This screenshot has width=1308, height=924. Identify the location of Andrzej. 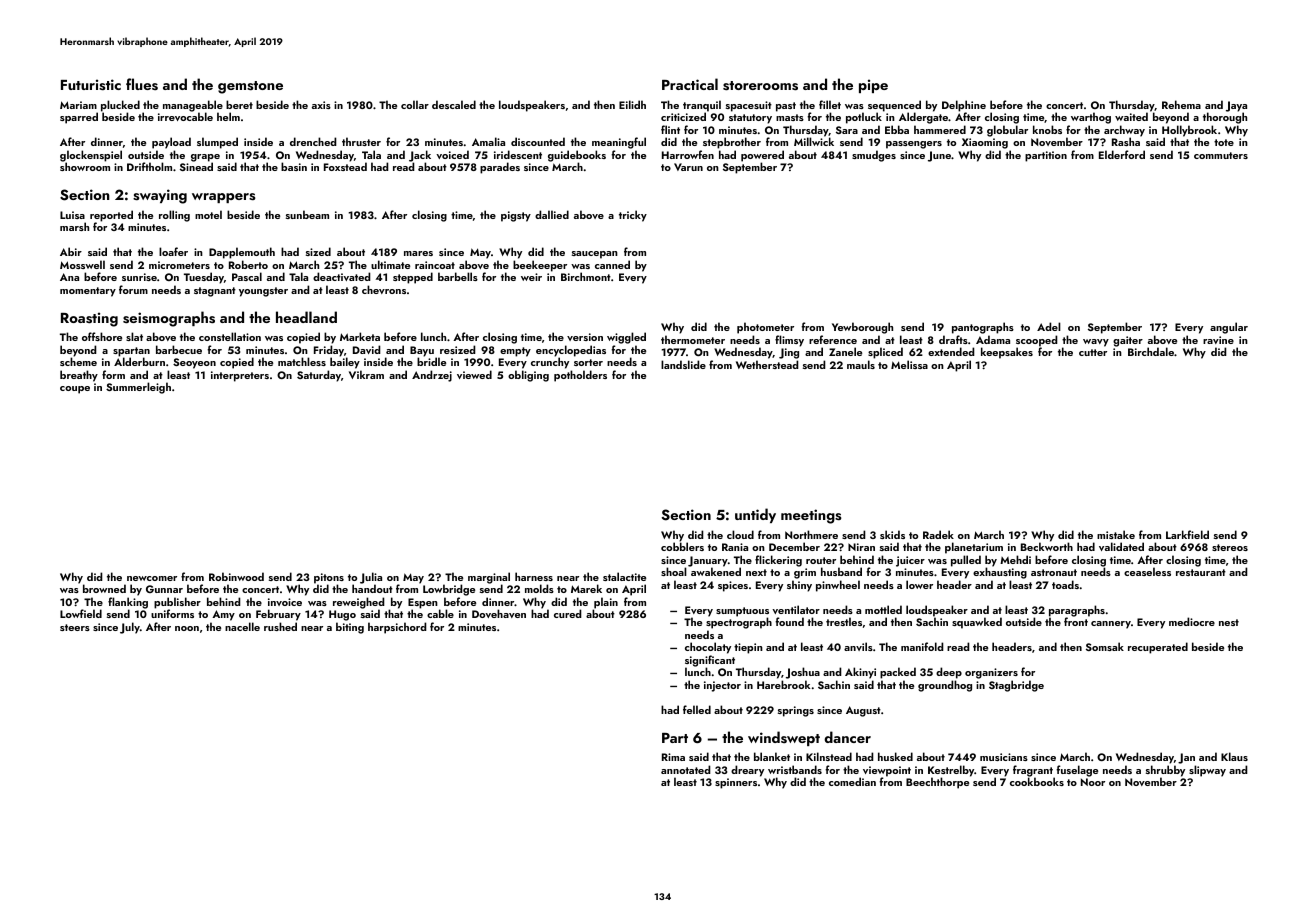
(432, 376).
